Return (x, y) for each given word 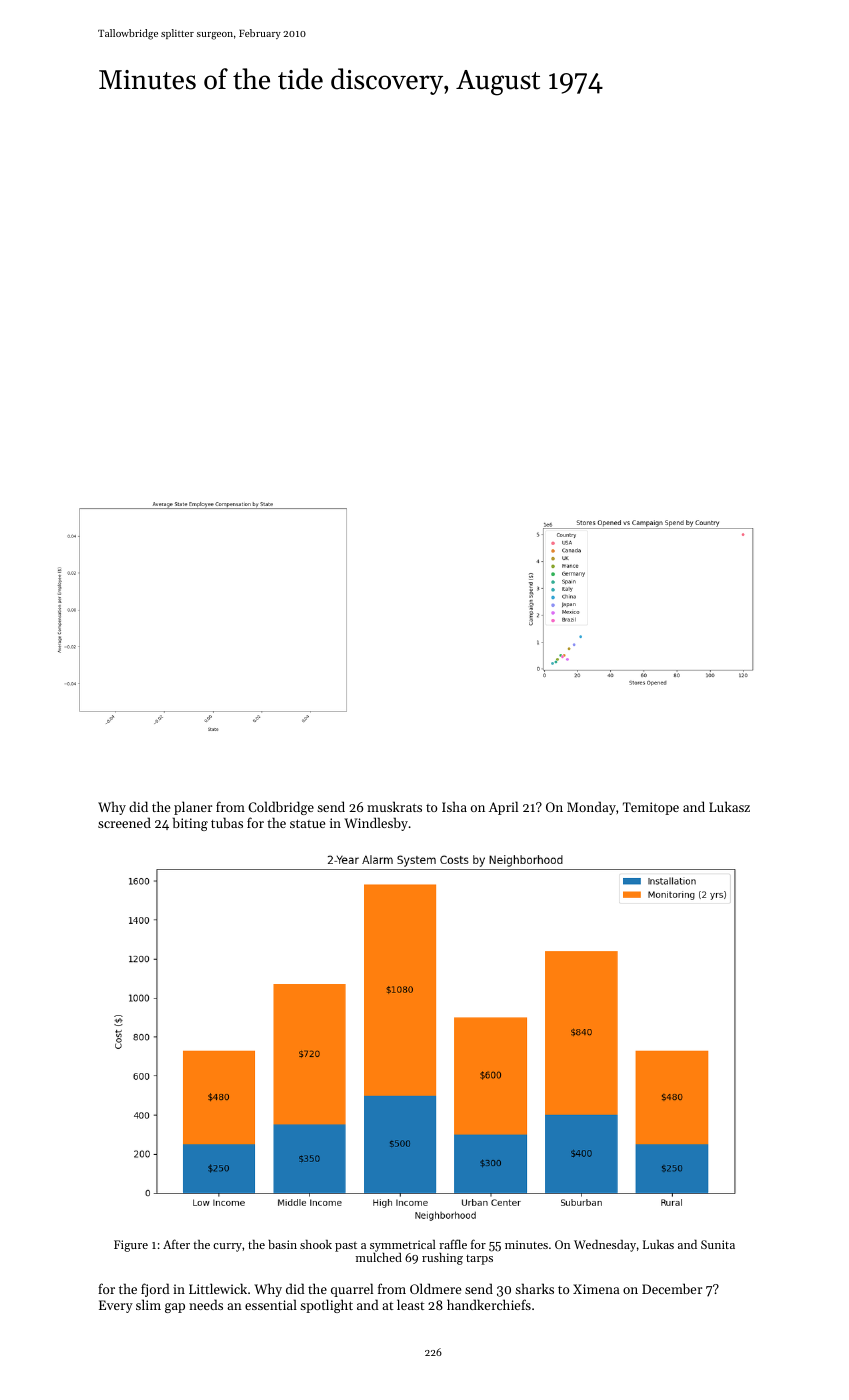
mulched (379, 1257)
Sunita (718, 1244)
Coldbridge (281, 808)
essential (271, 1304)
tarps (479, 1260)
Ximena (596, 1289)
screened (124, 822)
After (176, 1244)
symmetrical (403, 1246)
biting (190, 824)
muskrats (394, 806)
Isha (454, 806)
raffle (453, 1244)
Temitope (651, 808)
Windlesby (376, 824)
